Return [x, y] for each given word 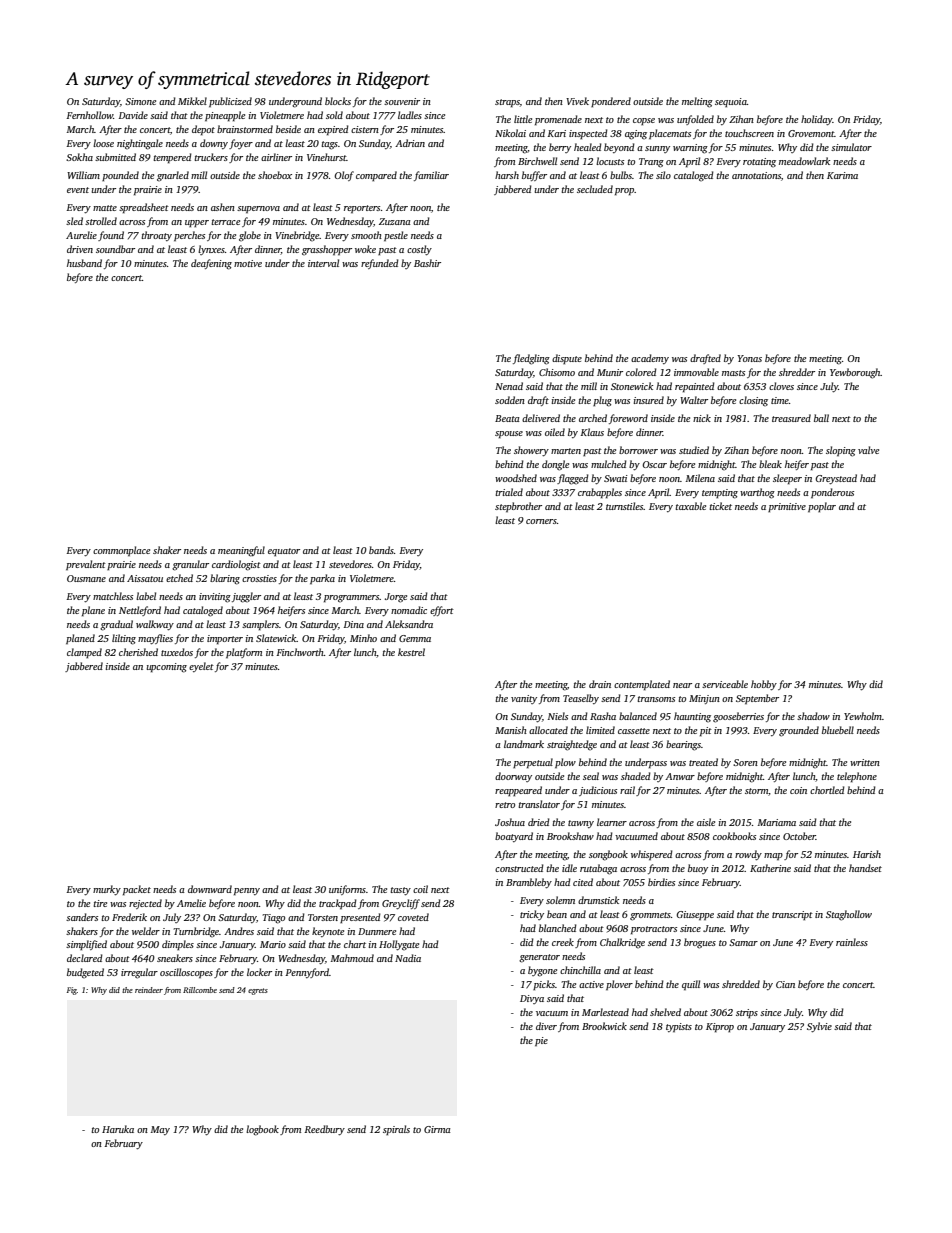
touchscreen [749, 133]
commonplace [121, 551]
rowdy [748, 855]
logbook [262, 1130]
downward [210, 889]
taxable [690, 506]
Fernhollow [89, 115]
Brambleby [529, 883]
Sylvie [819, 1027]
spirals [396, 1130]
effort [442, 611]
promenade [558, 120]
